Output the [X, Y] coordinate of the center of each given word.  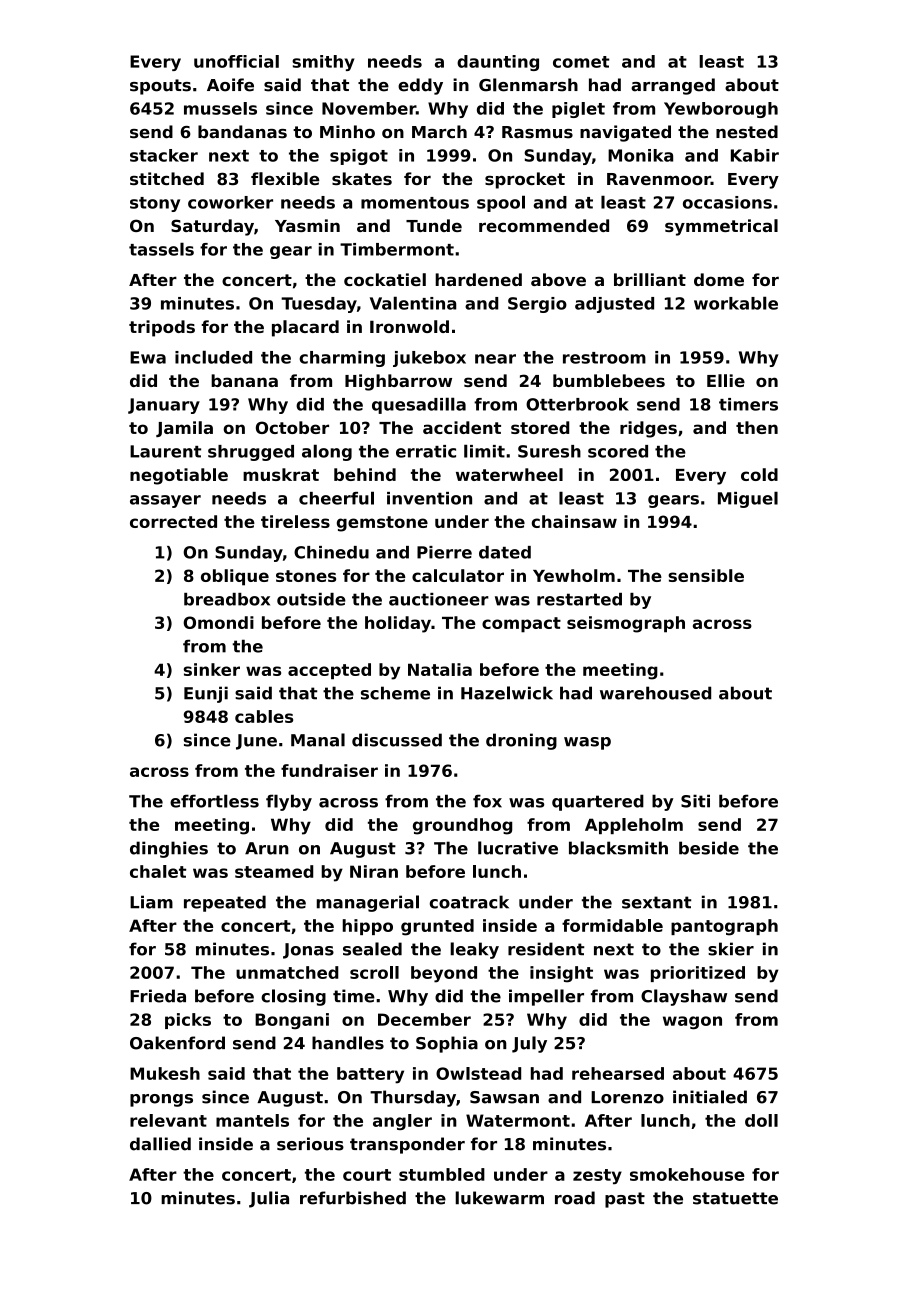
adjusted [614, 305]
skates [362, 178]
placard [305, 328]
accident [462, 427]
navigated [625, 133]
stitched [167, 178]
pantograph [724, 927]
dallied [160, 1144]
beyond [444, 974]
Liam [151, 902]
